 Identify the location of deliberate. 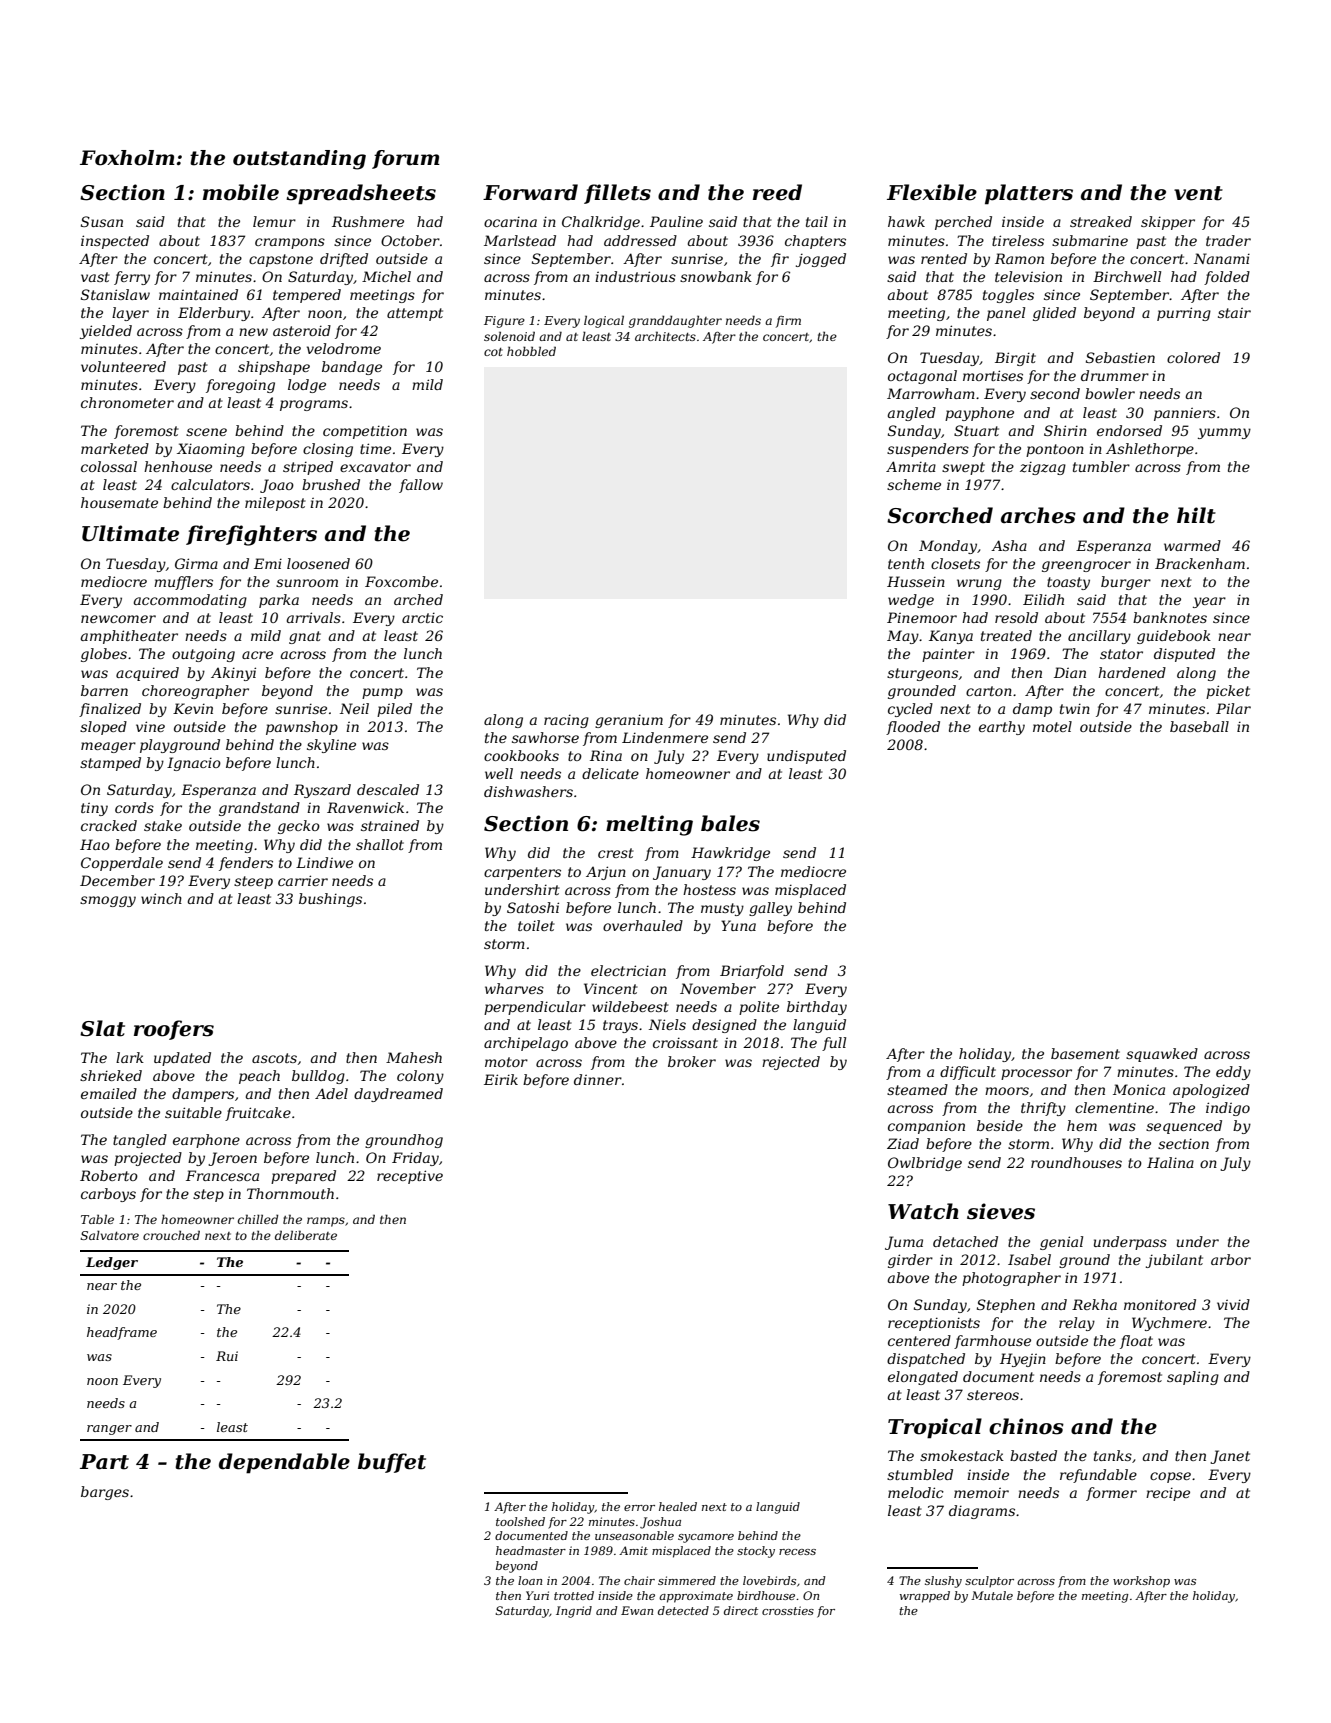
(306, 1235).
